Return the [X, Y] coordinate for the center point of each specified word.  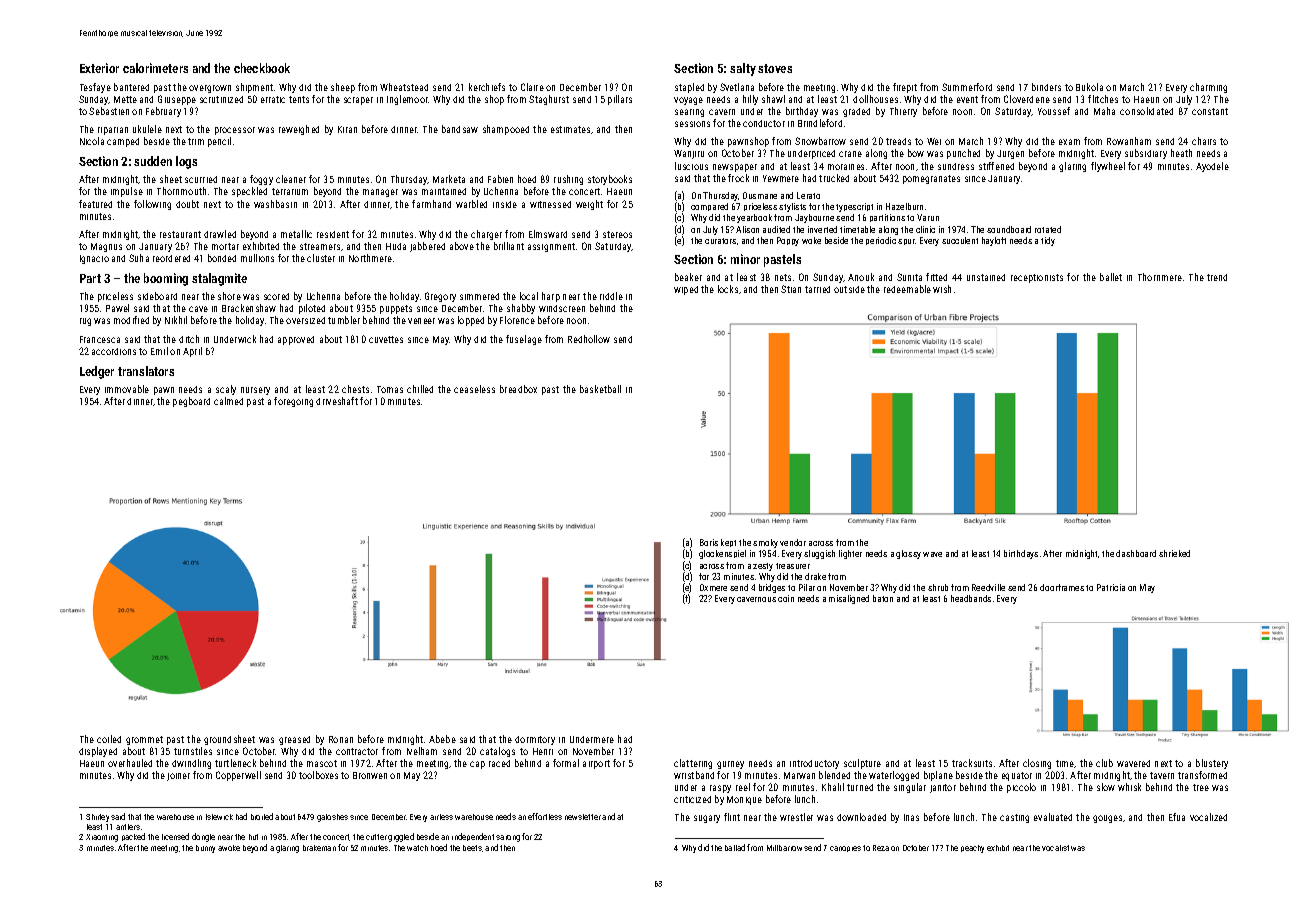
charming [1208, 88]
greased [294, 740]
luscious [691, 166]
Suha [139, 258]
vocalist [1055, 848]
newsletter [583, 817]
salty [743, 69]
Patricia [1111, 587]
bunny [205, 849]
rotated [1048, 229]
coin [786, 598]
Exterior [99, 68]
